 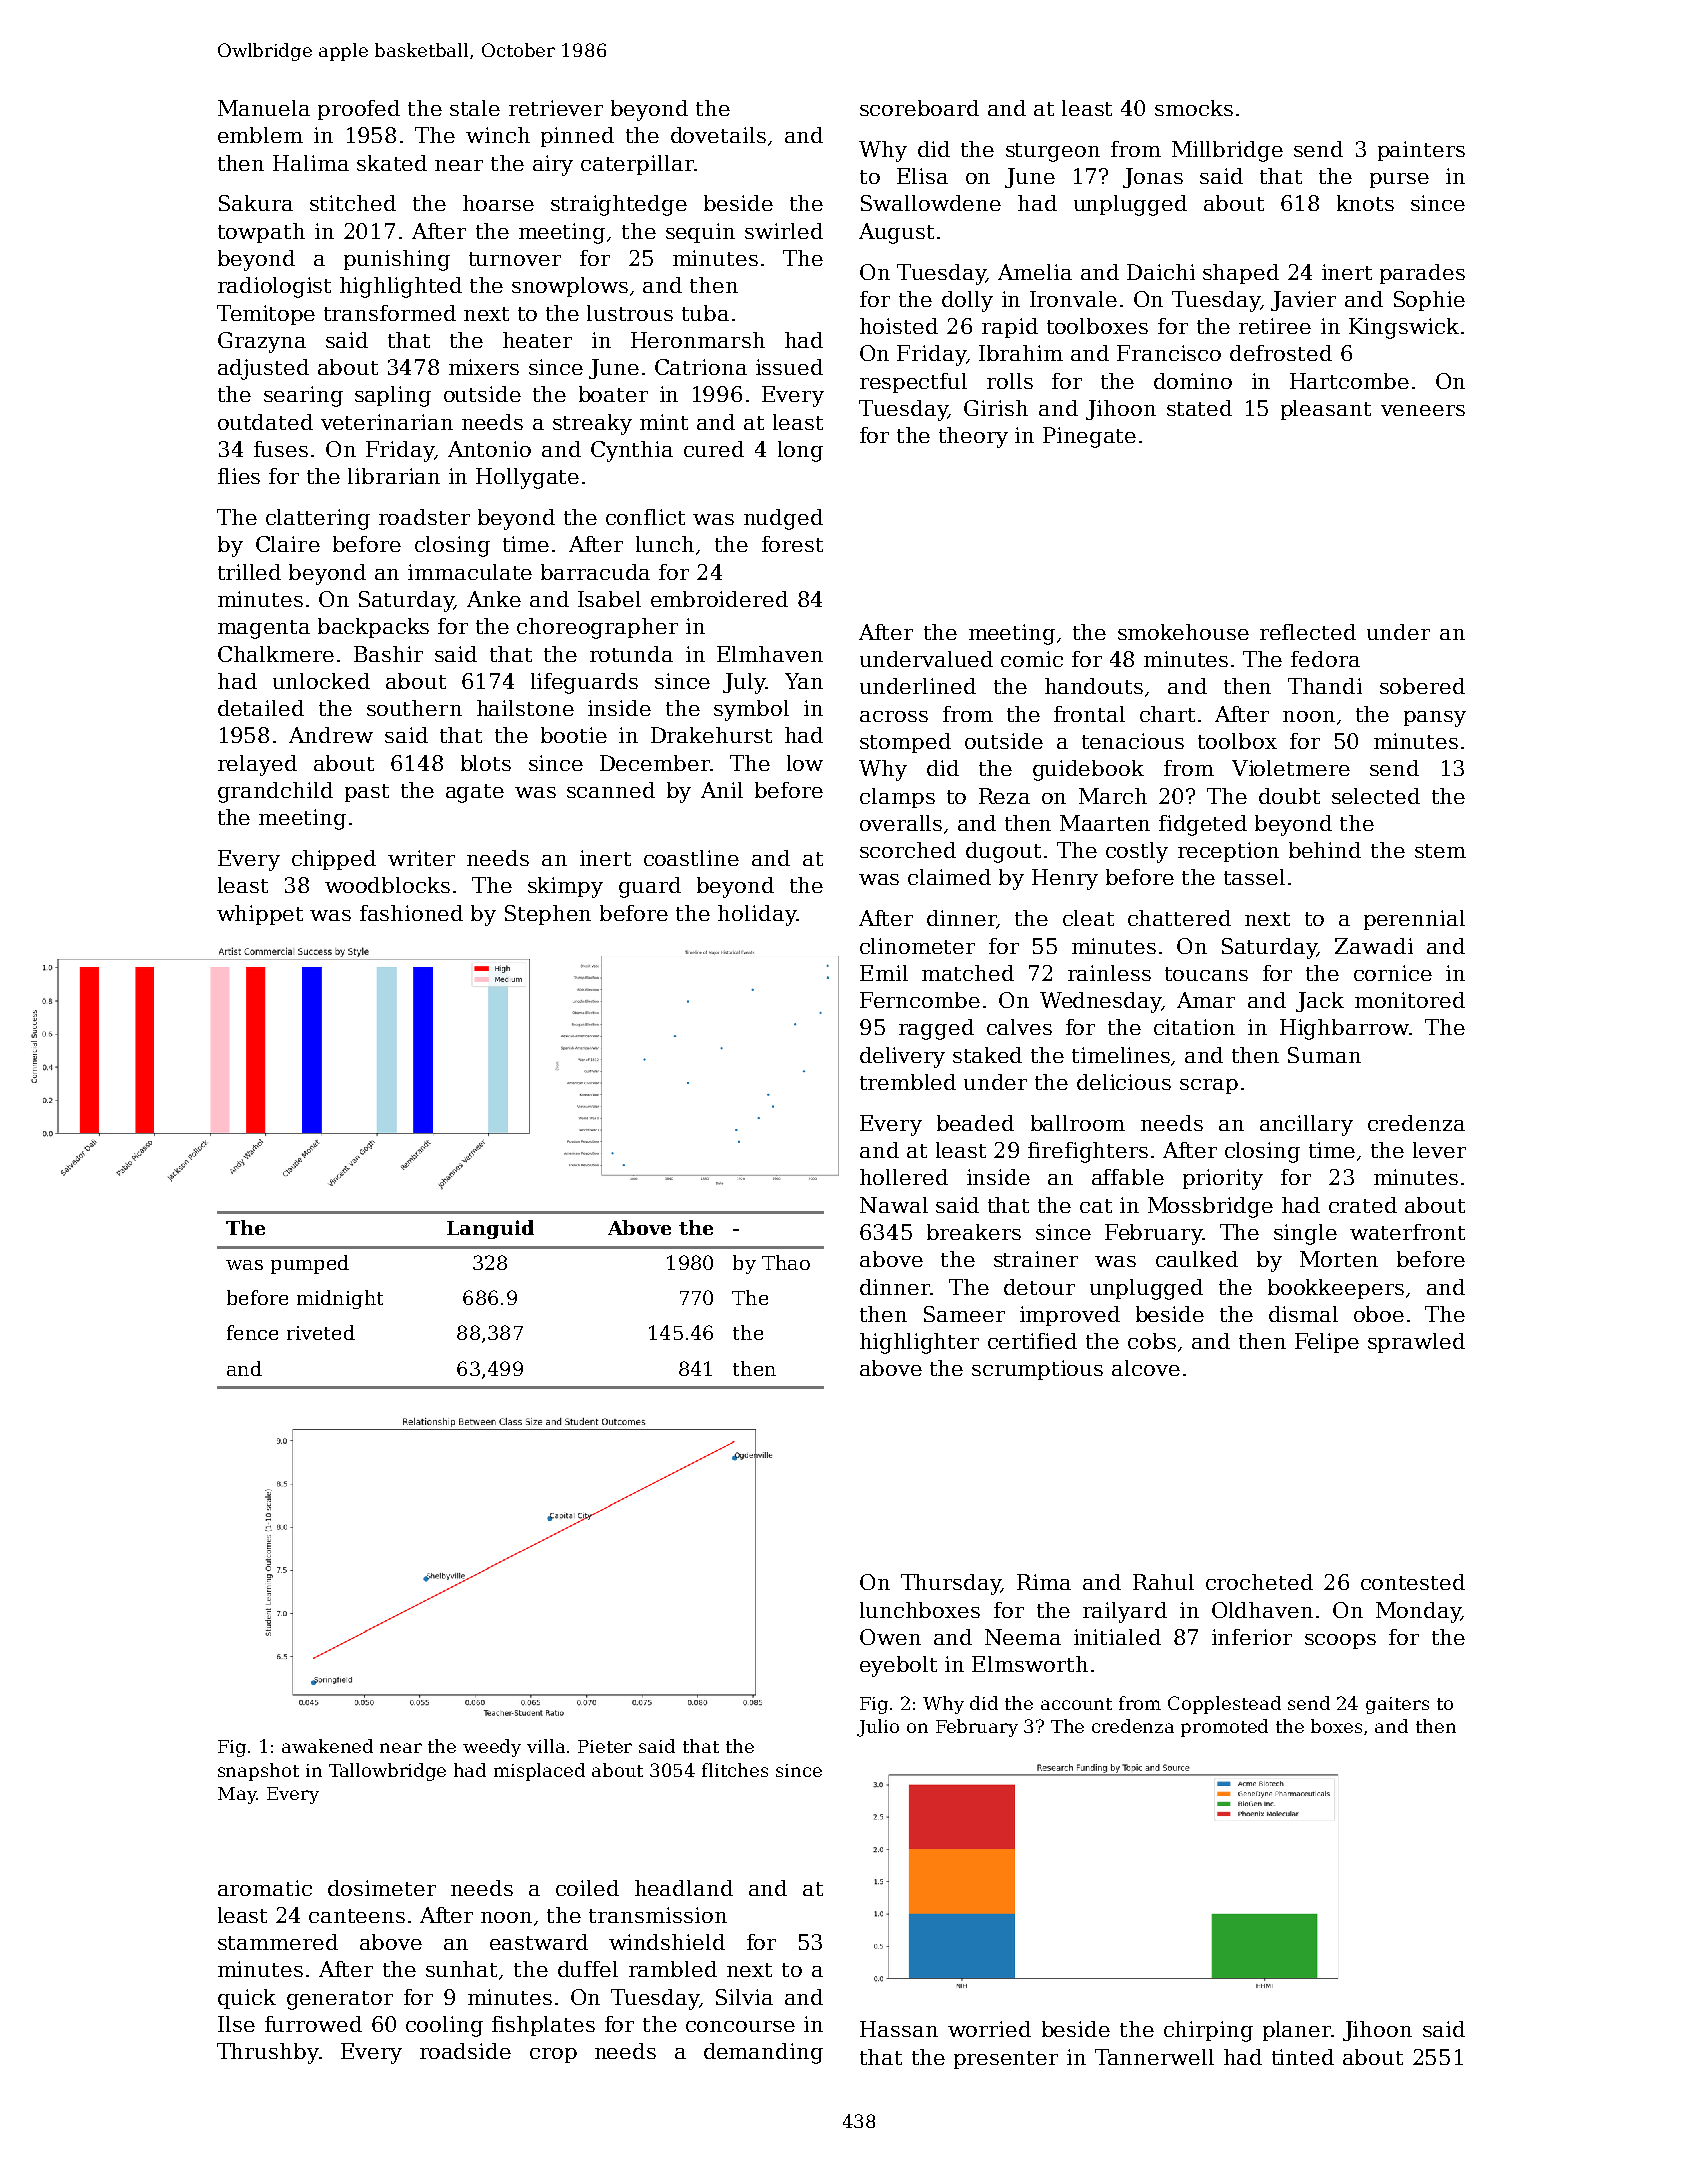 I want to click on fashioned, so click(x=411, y=913).
